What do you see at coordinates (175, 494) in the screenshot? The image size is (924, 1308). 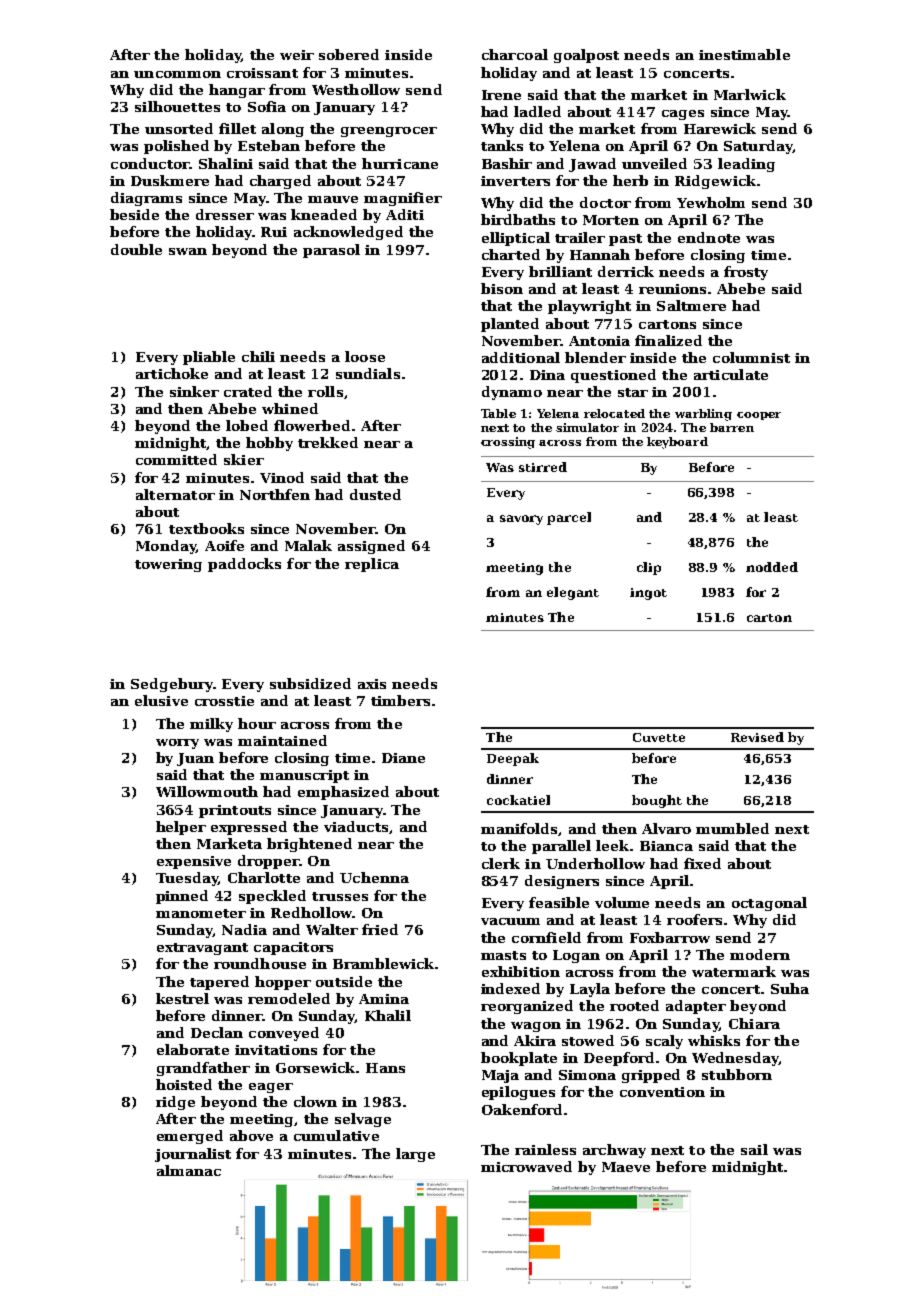 I see `alternator` at bounding box center [175, 494].
